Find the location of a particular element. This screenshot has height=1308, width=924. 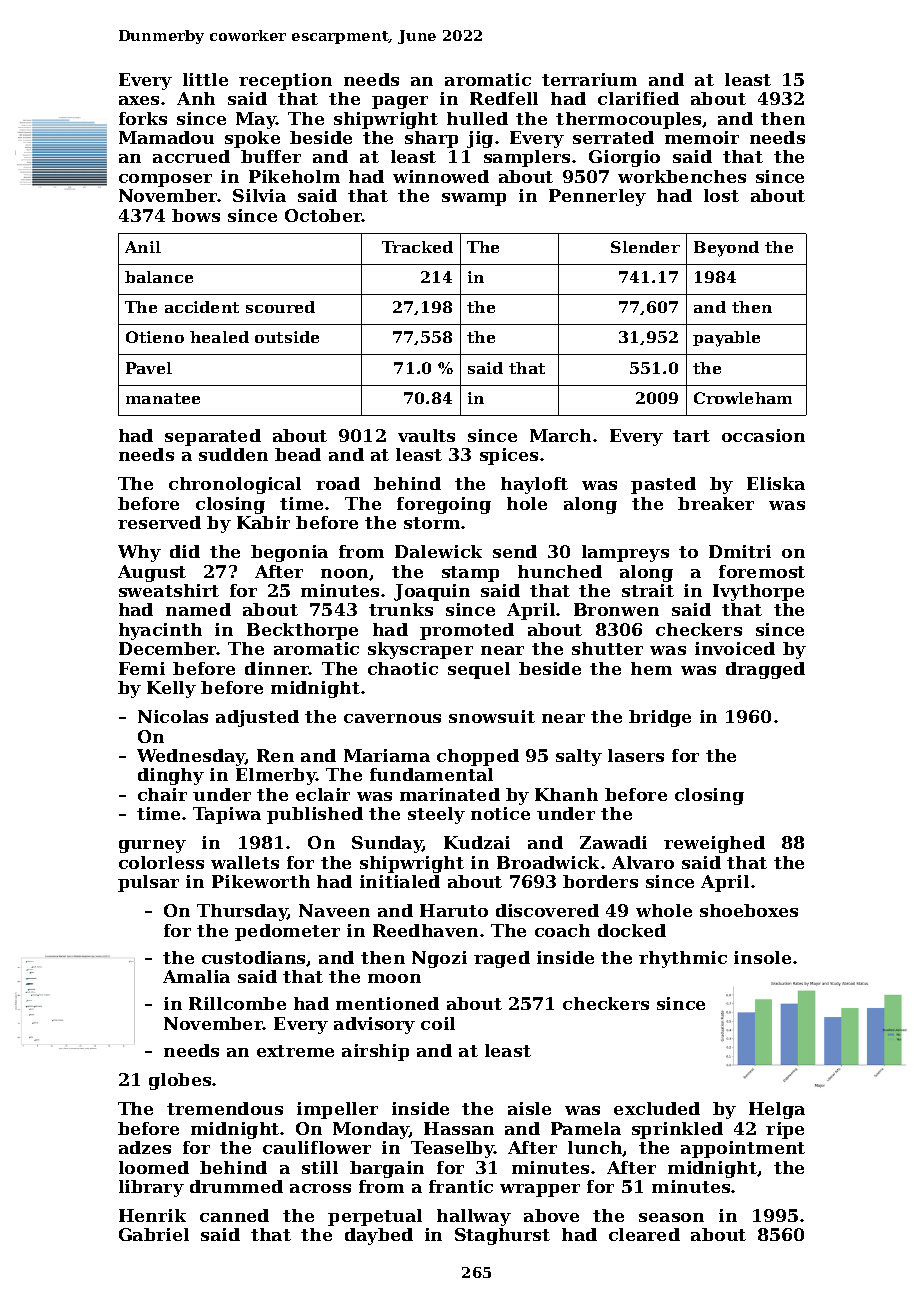

drummed is located at coordinates (236, 1186).
